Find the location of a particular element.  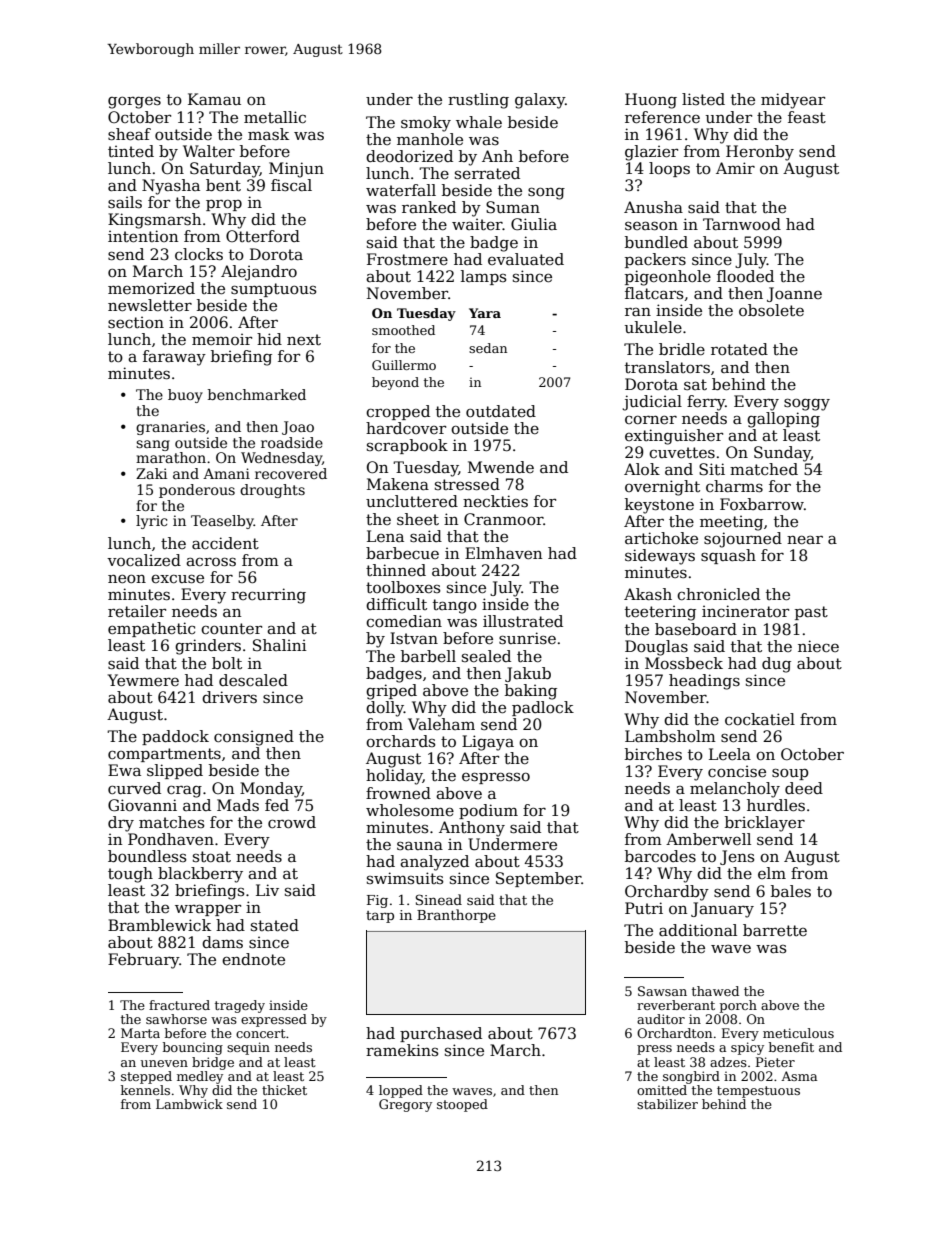

pigeonhole is located at coordinates (668, 278).
